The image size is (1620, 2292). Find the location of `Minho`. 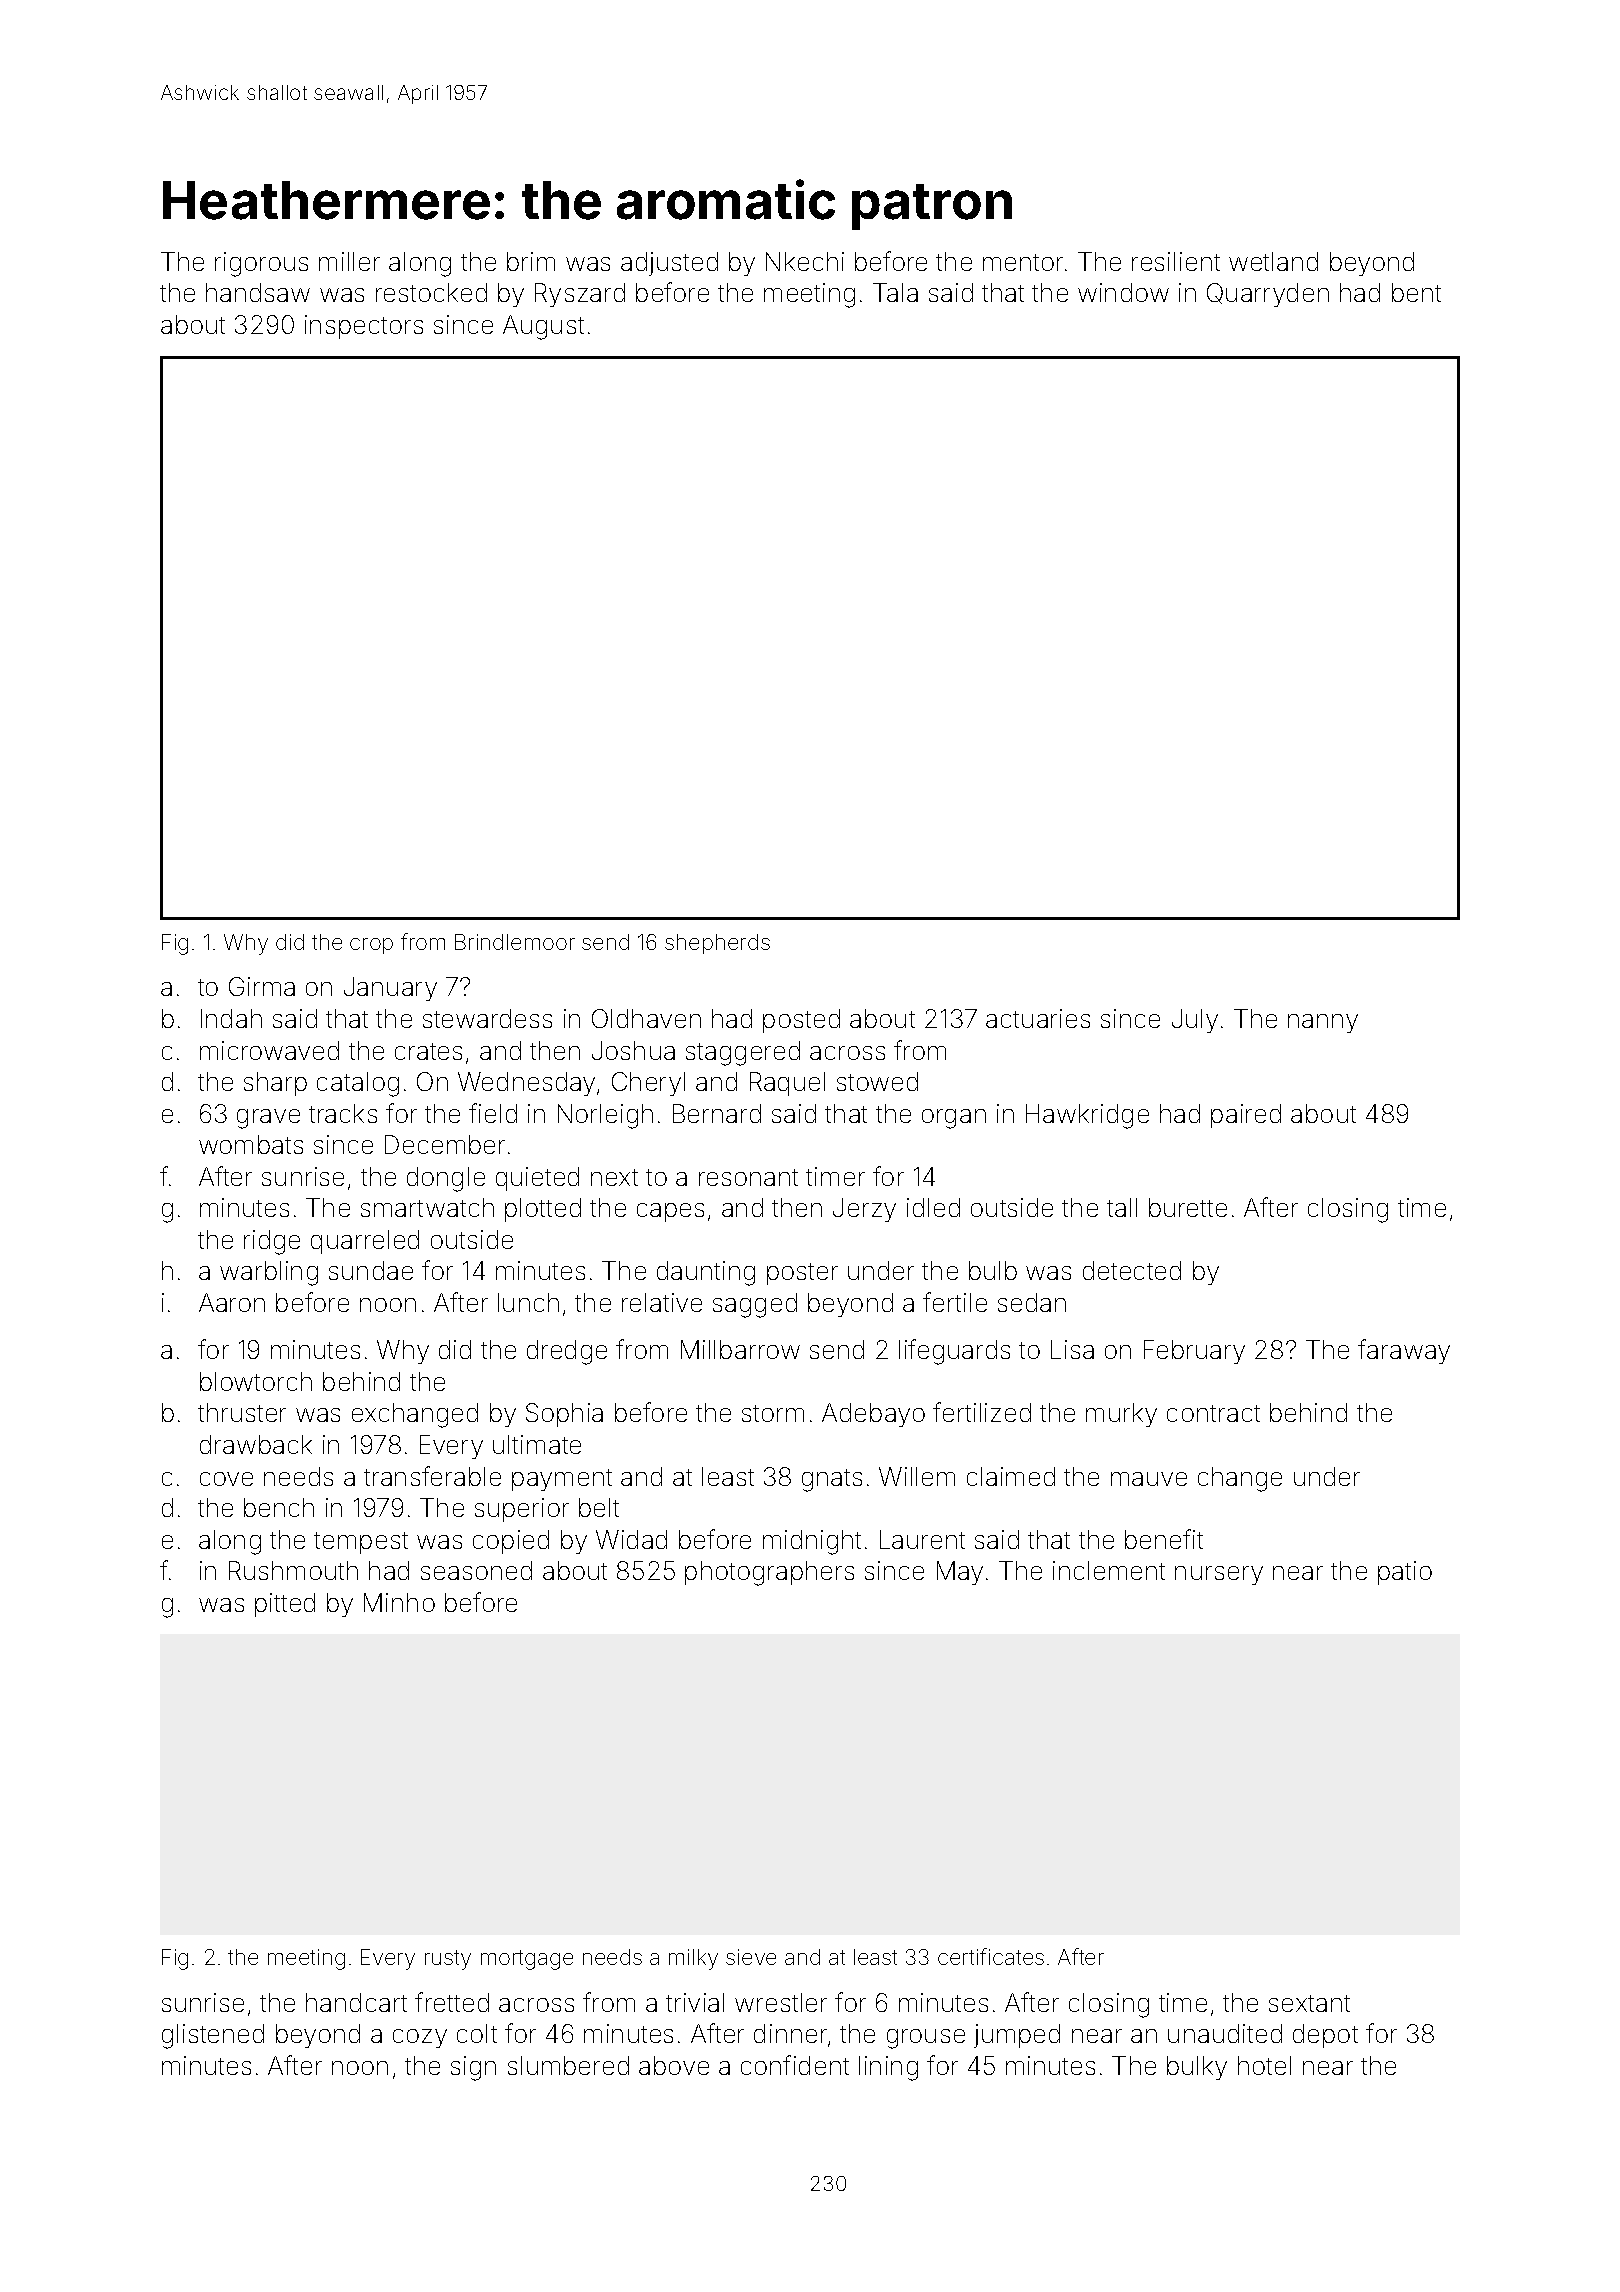

Minho is located at coordinates (399, 1602).
